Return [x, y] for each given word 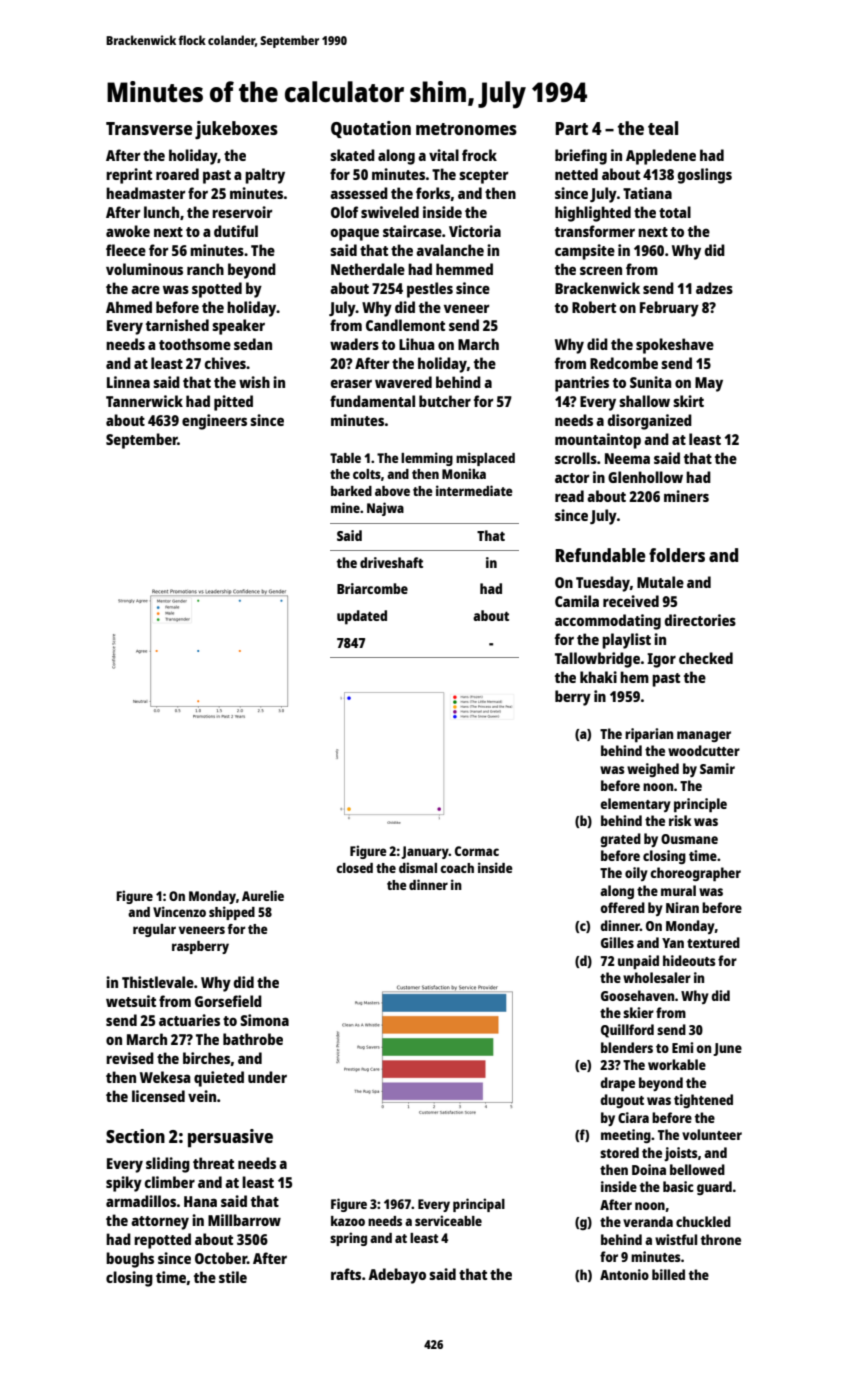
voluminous [144, 269]
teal [663, 128]
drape [617, 1084]
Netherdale [368, 269]
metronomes [466, 129]
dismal [418, 867]
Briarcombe [372, 588]
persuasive [230, 1138]
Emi [682, 1047]
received [631, 601]
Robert [594, 307]
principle [700, 805]
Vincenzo [179, 911]
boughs [130, 1260]
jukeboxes [236, 130]
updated [362, 617]
